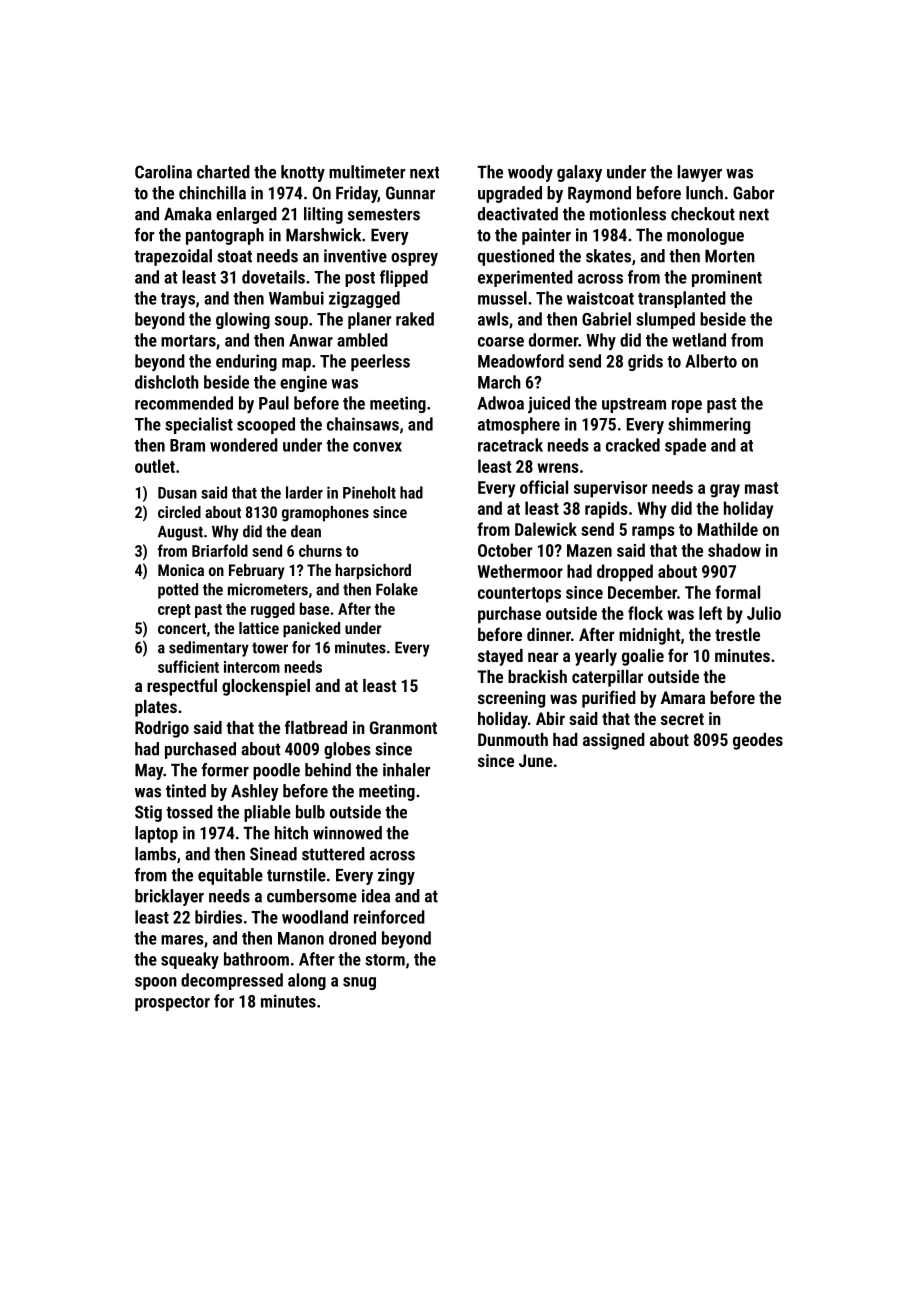 This screenshot has height=1304, width=919. Describe the element at coordinates (385, 960) in the screenshot. I see `storm` at that location.
